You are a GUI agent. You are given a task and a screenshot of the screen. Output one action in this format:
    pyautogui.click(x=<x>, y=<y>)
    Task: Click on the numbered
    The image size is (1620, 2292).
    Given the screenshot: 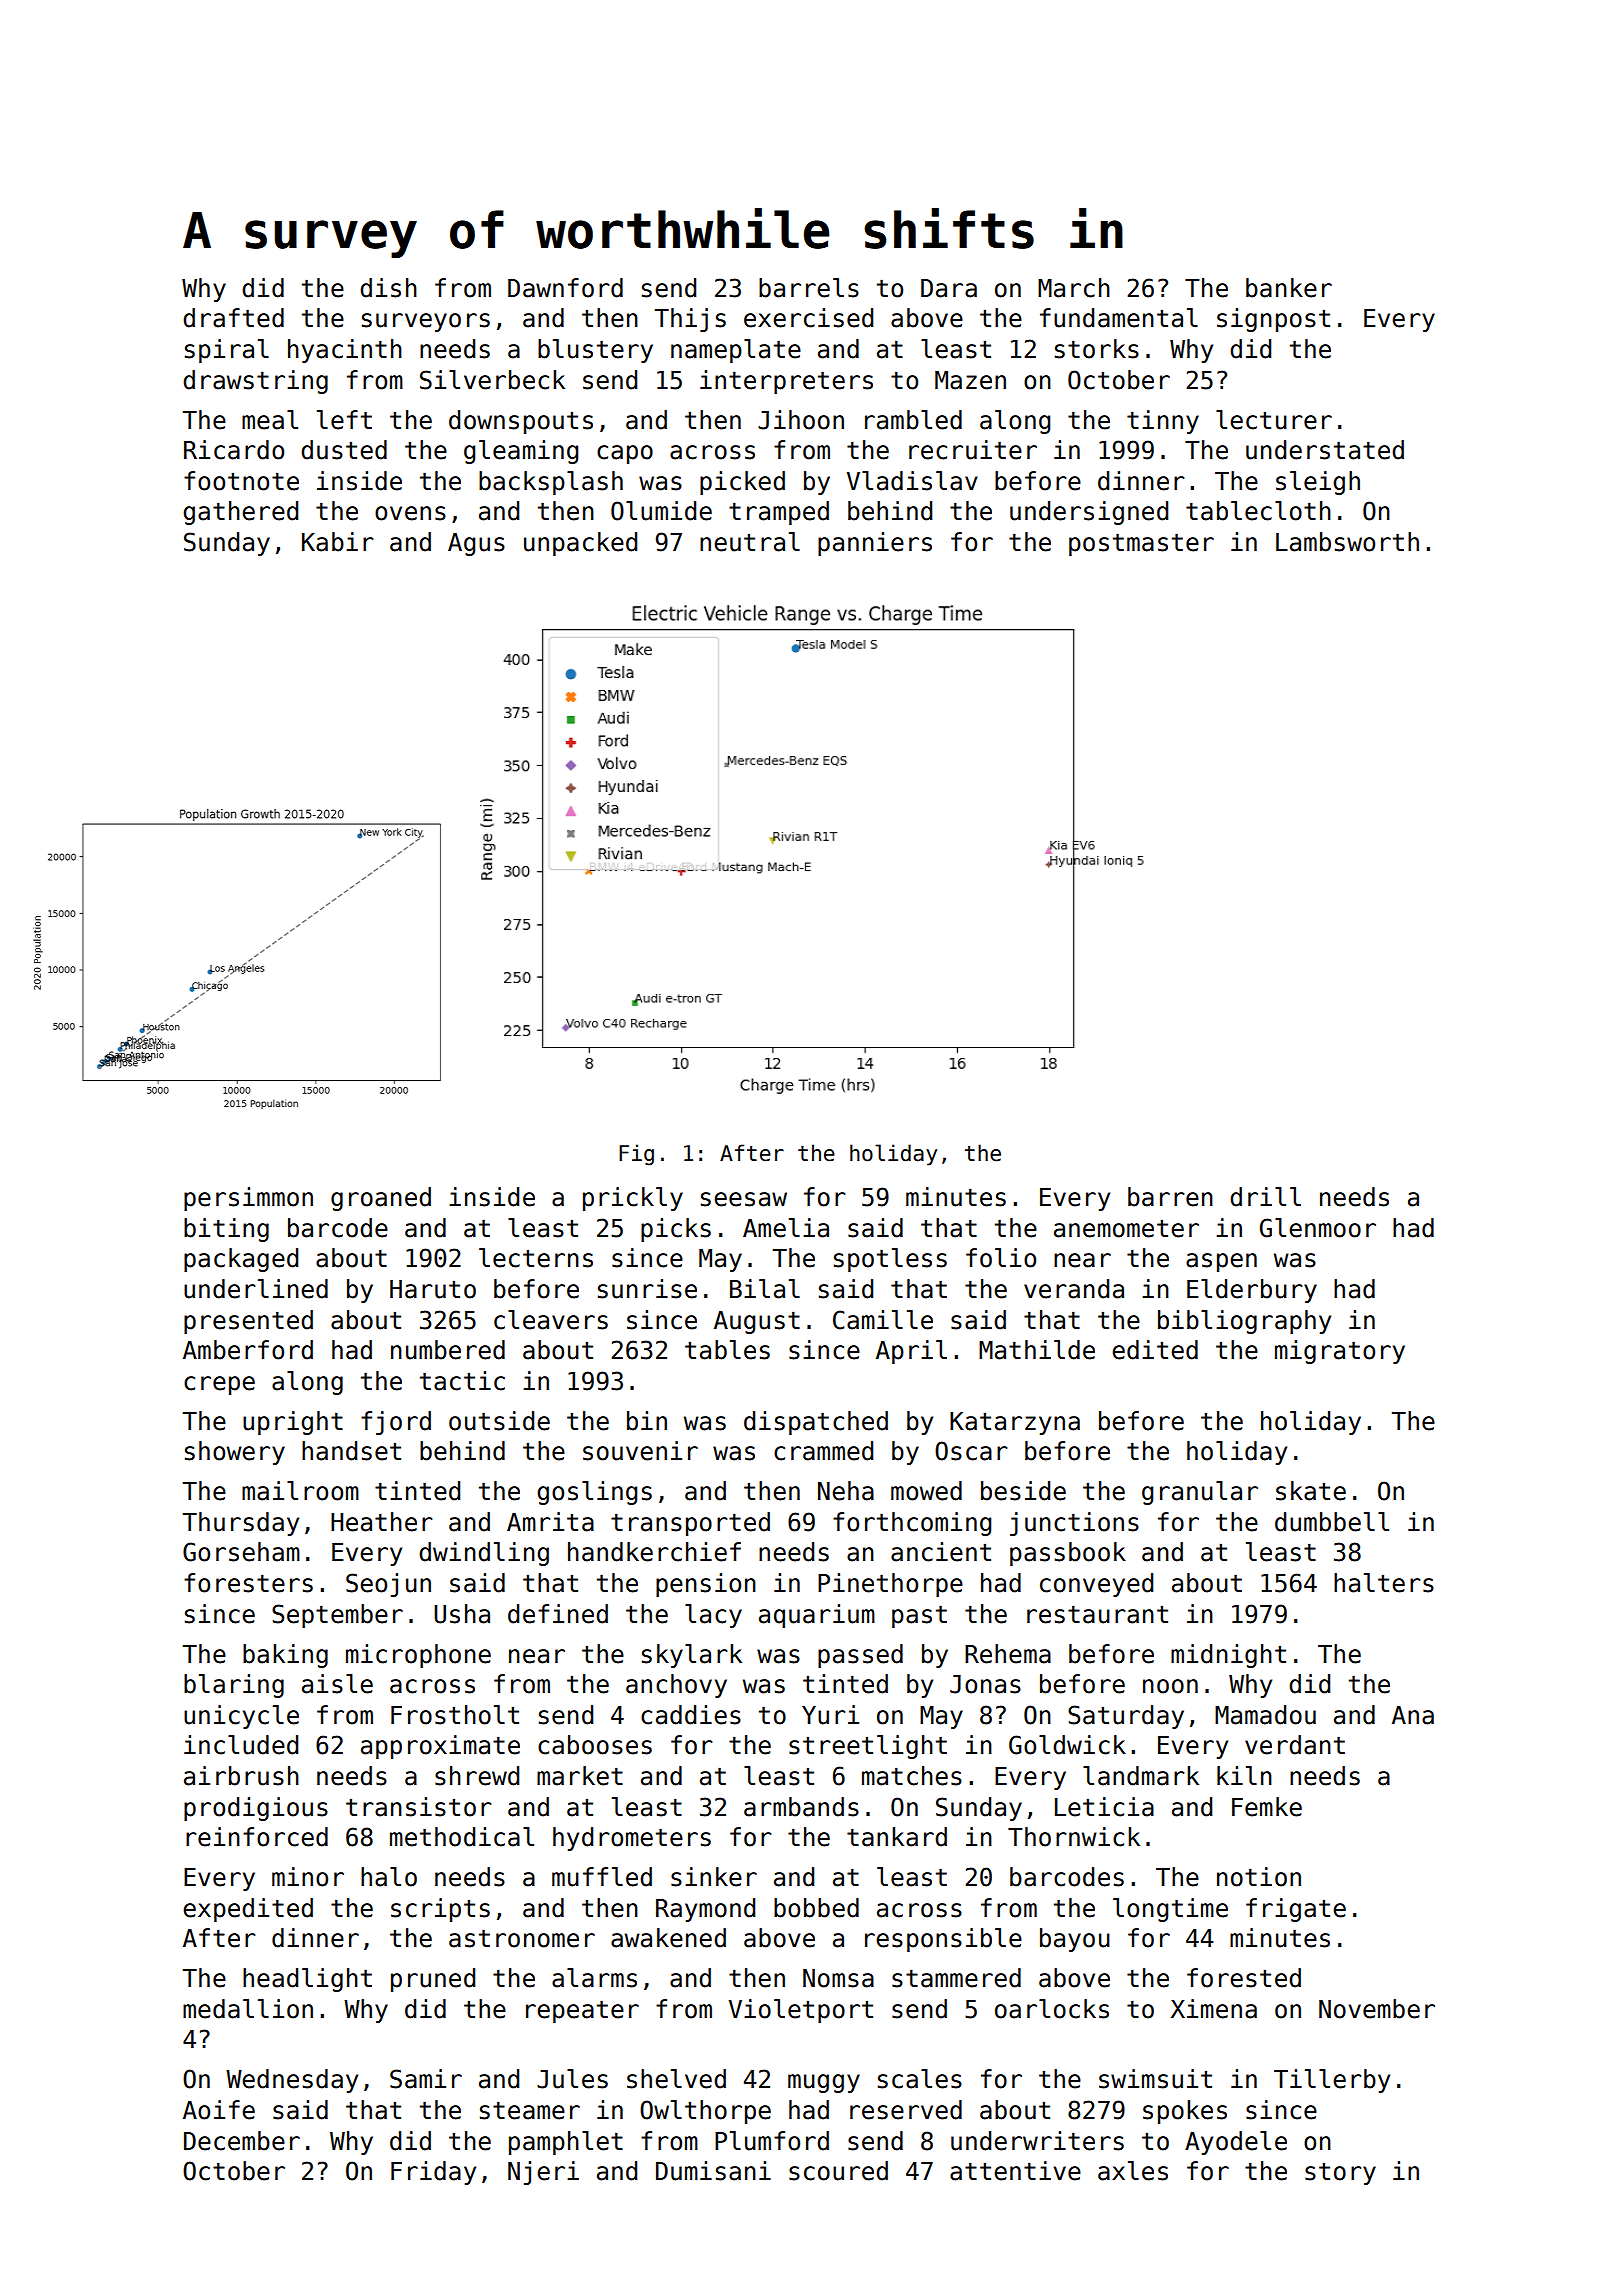 What is the action you would take?
    pyautogui.click(x=448, y=1350)
